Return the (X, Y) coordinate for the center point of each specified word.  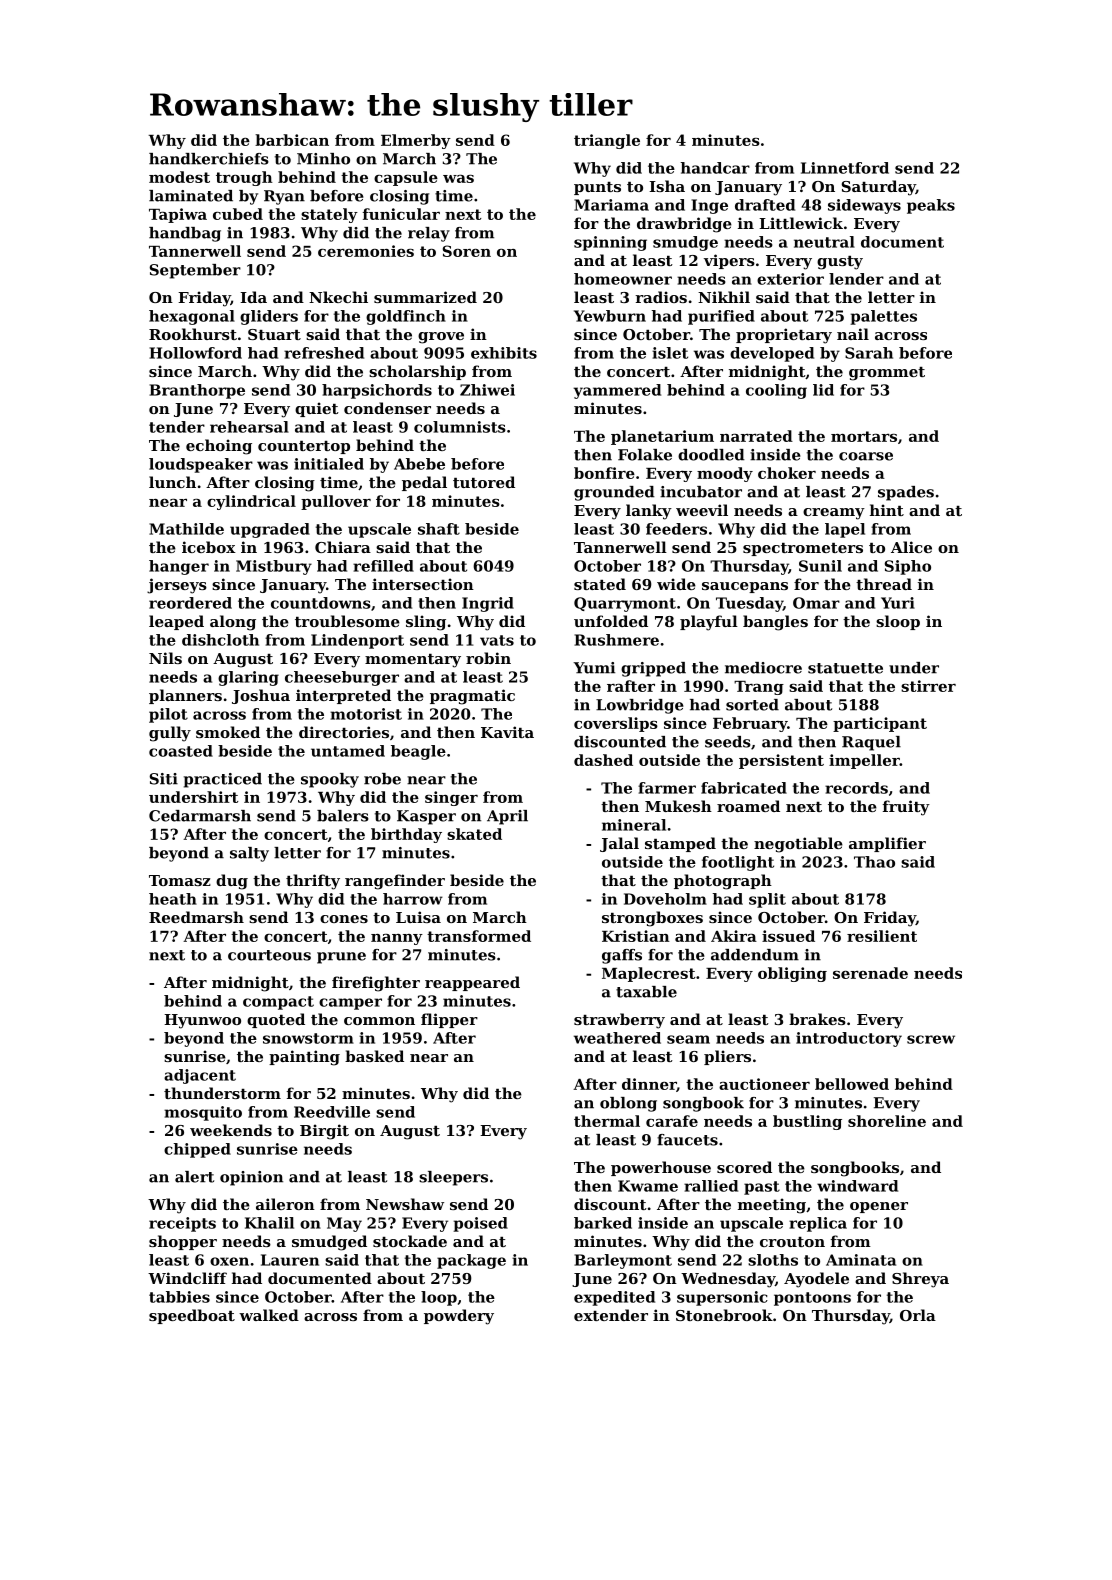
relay (429, 234)
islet (670, 353)
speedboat (192, 1316)
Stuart (274, 334)
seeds (728, 742)
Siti (164, 779)
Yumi (594, 668)
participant (880, 724)
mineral (634, 825)
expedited (614, 1298)
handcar (715, 168)
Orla (918, 1315)
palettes (883, 317)
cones (344, 919)
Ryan (284, 197)
